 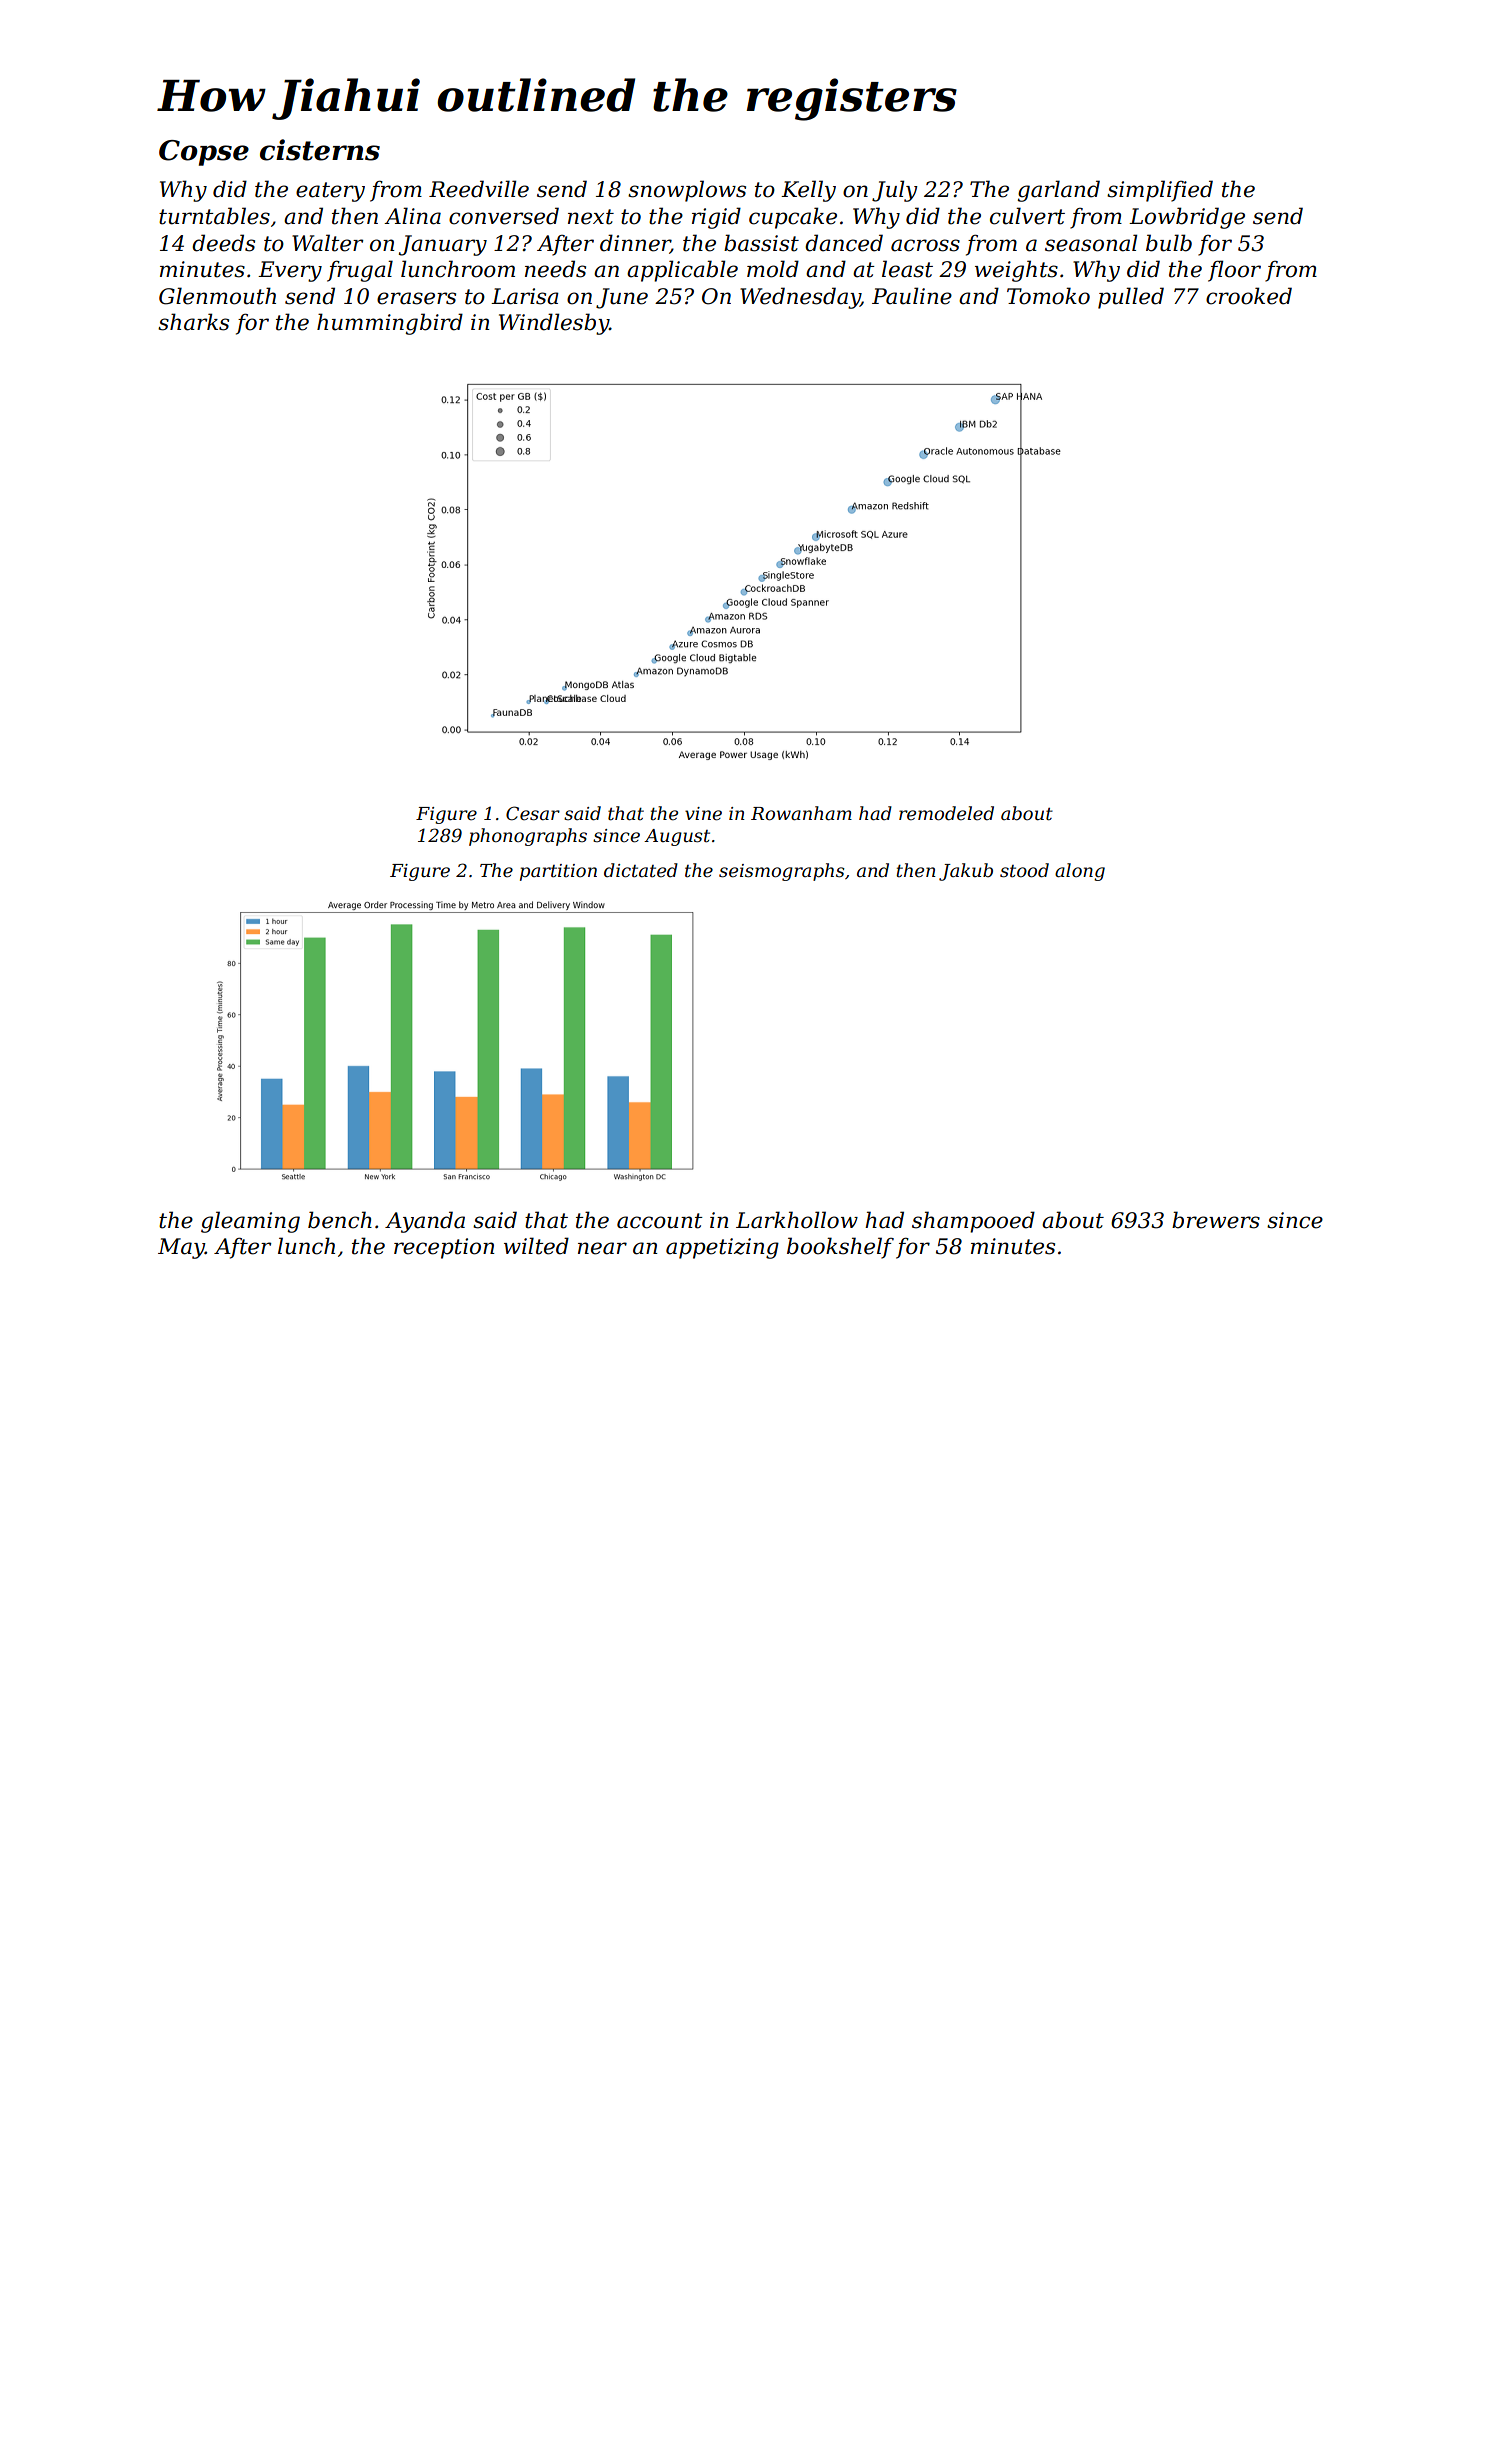 What do you see at coordinates (558, 872) in the screenshot?
I see `partition` at bounding box center [558, 872].
